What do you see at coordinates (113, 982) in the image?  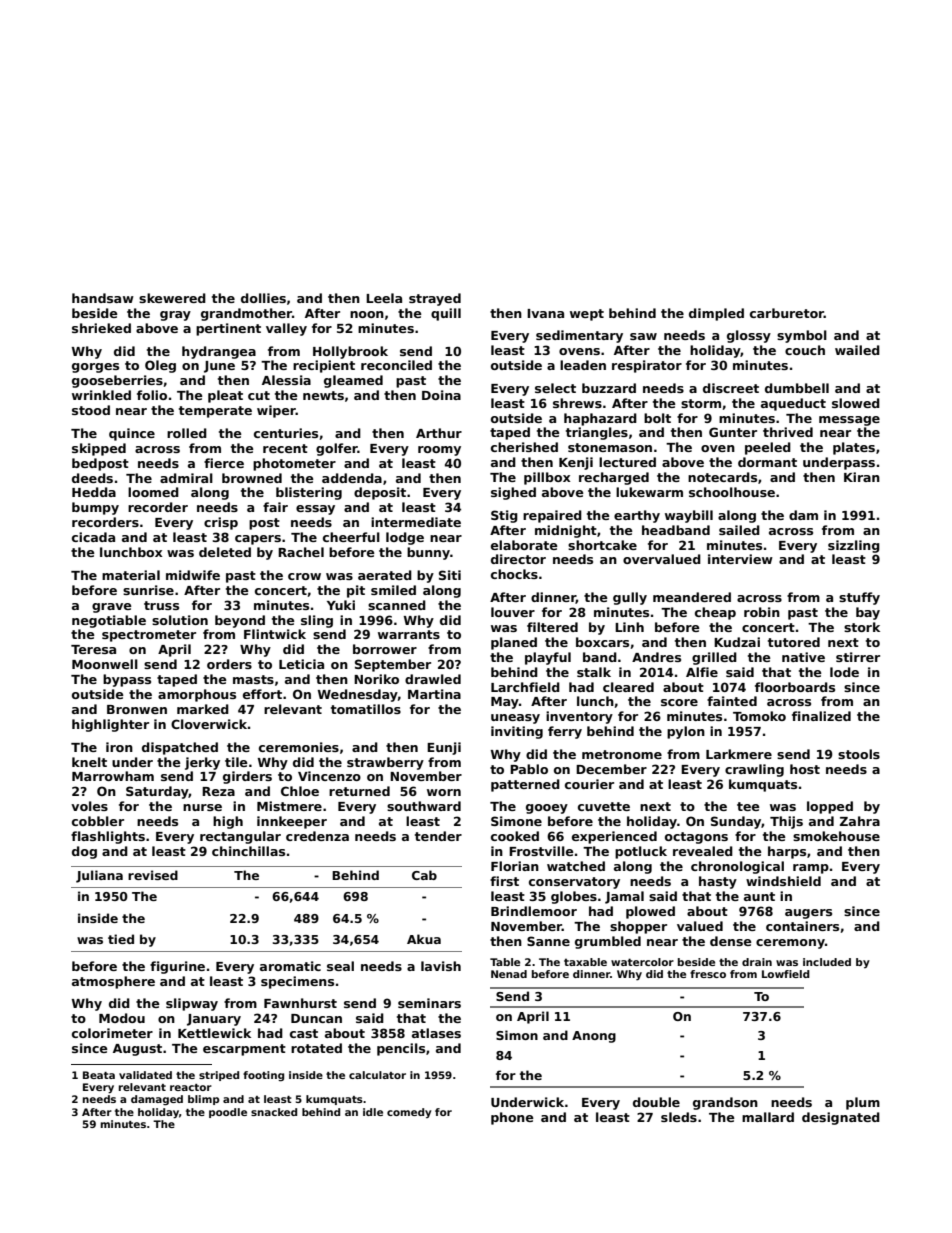 I see `atmosphere` at bounding box center [113, 982].
